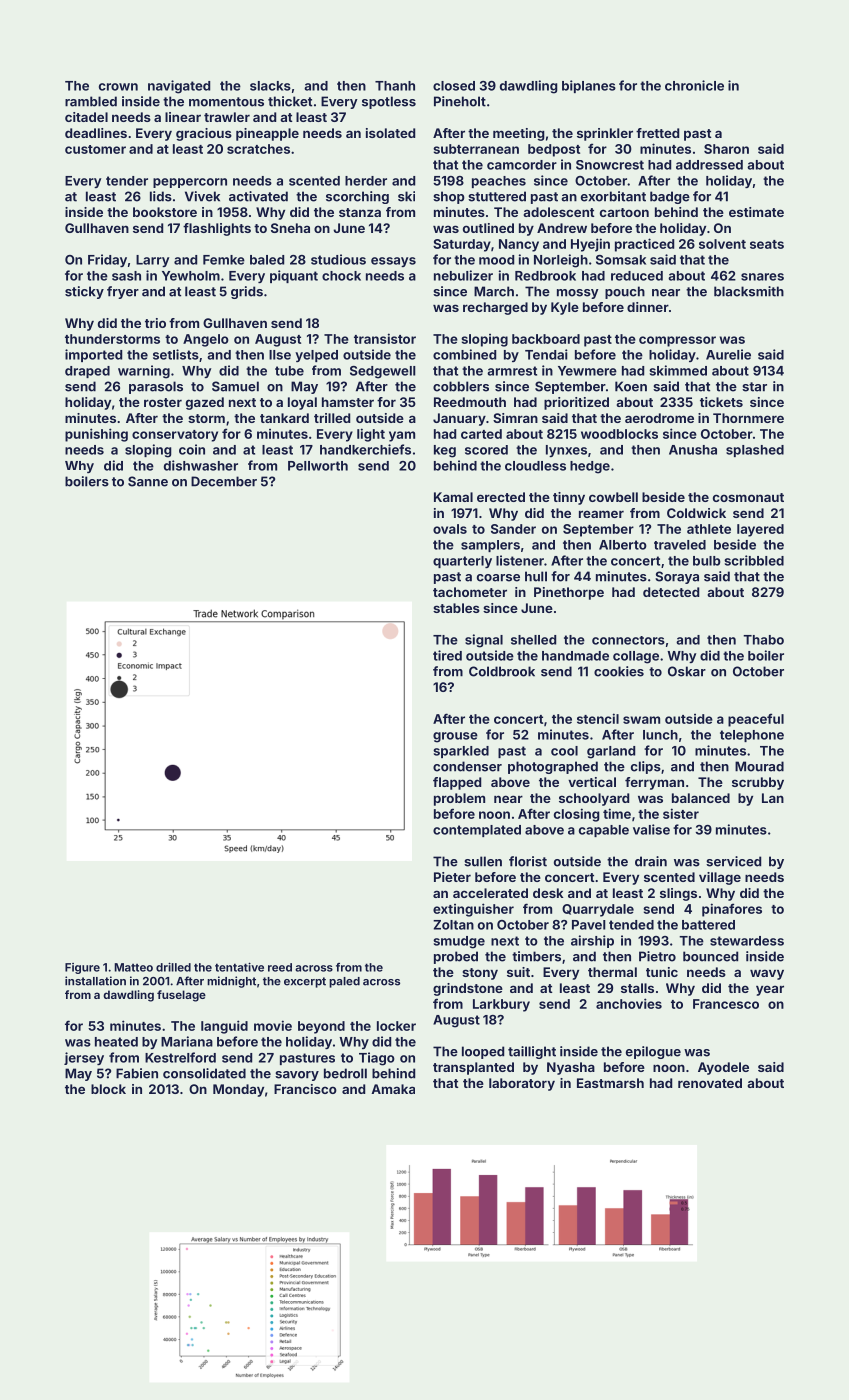  I want to click on peppercorn, so click(190, 183).
